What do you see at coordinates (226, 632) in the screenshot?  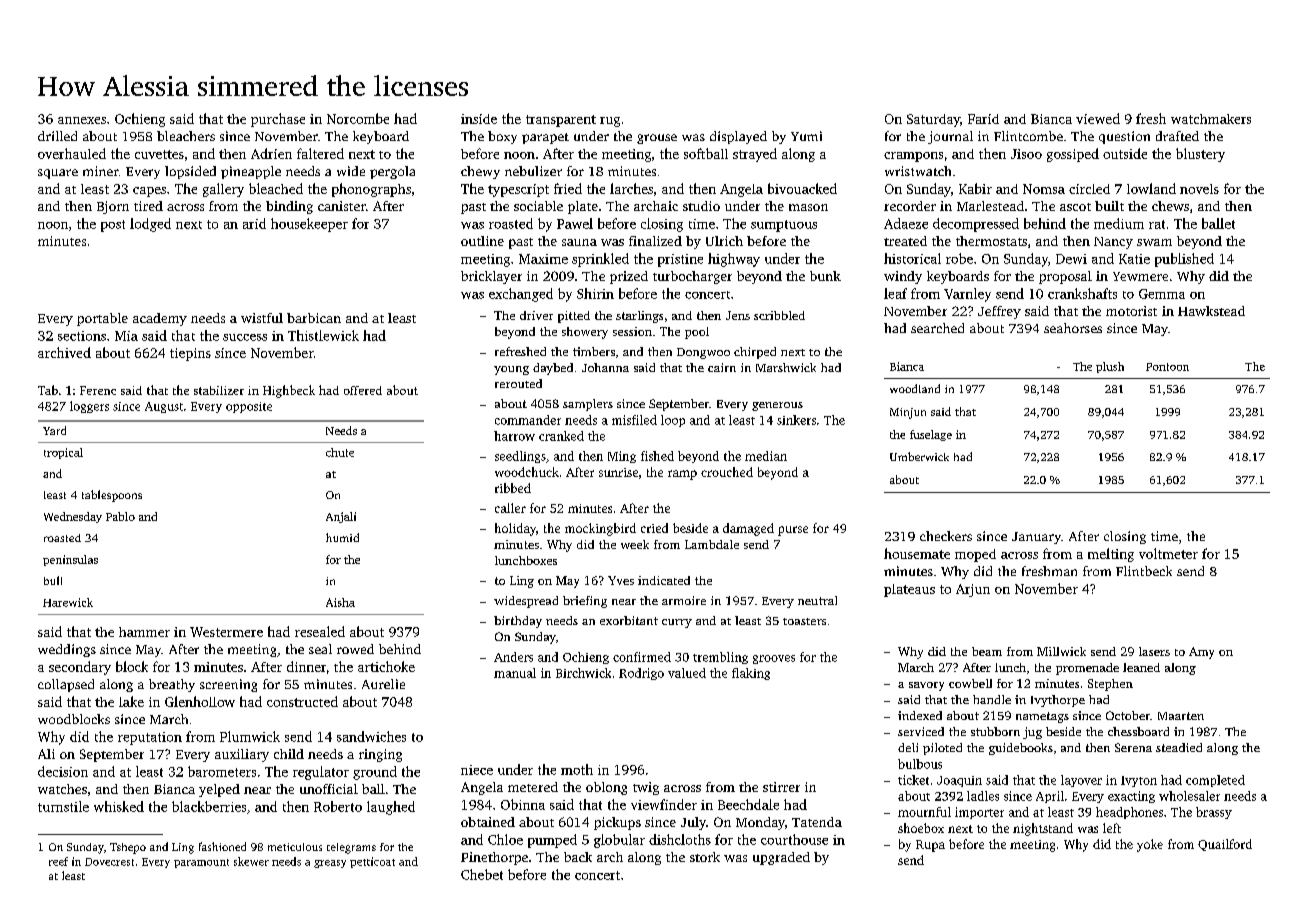 I see `Westermere` at bounding box center [226, 632].
